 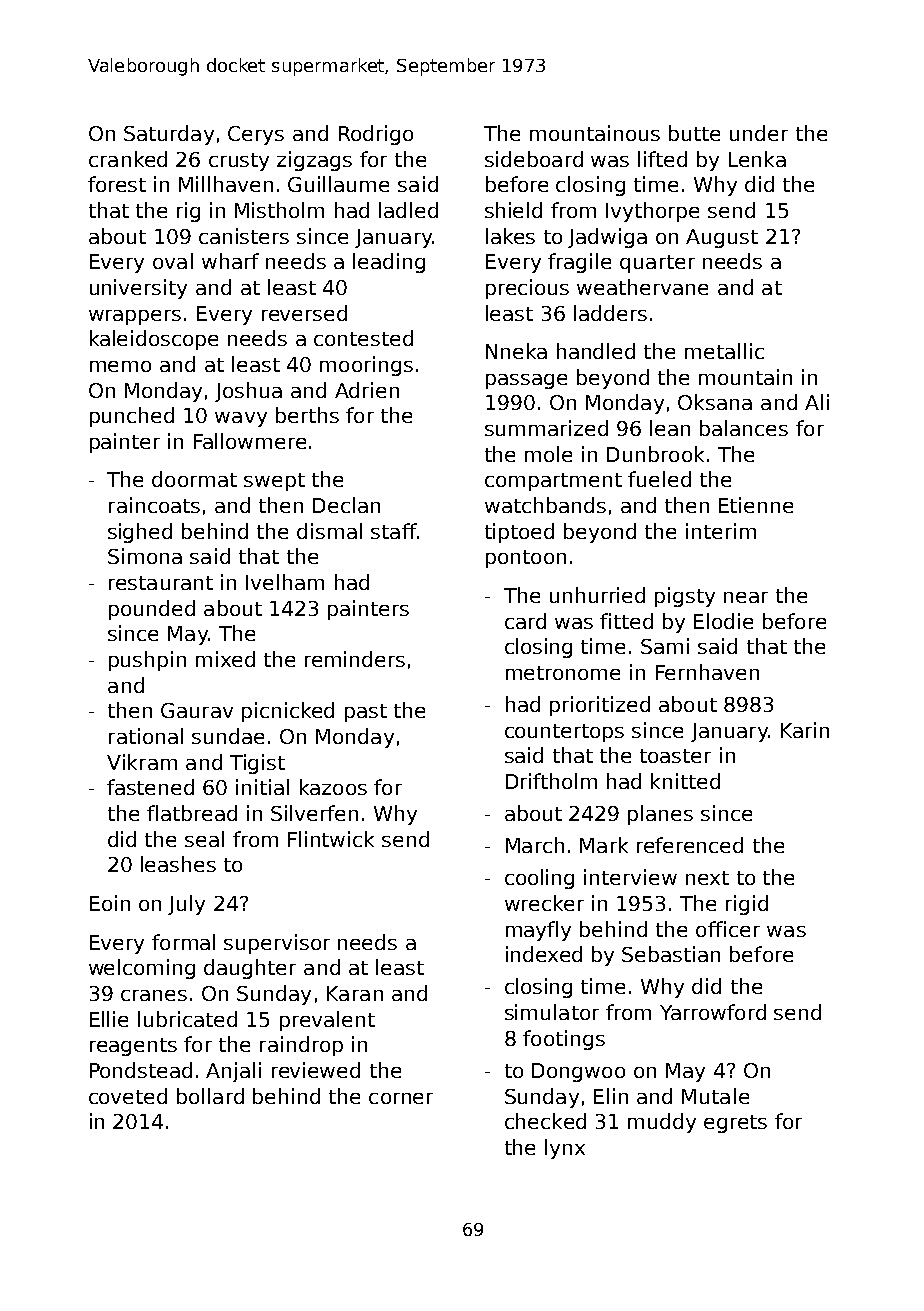 What do you see at coordinates (534, 159) in the page?
I see `sideboard` at bounding box center [534, 159].
